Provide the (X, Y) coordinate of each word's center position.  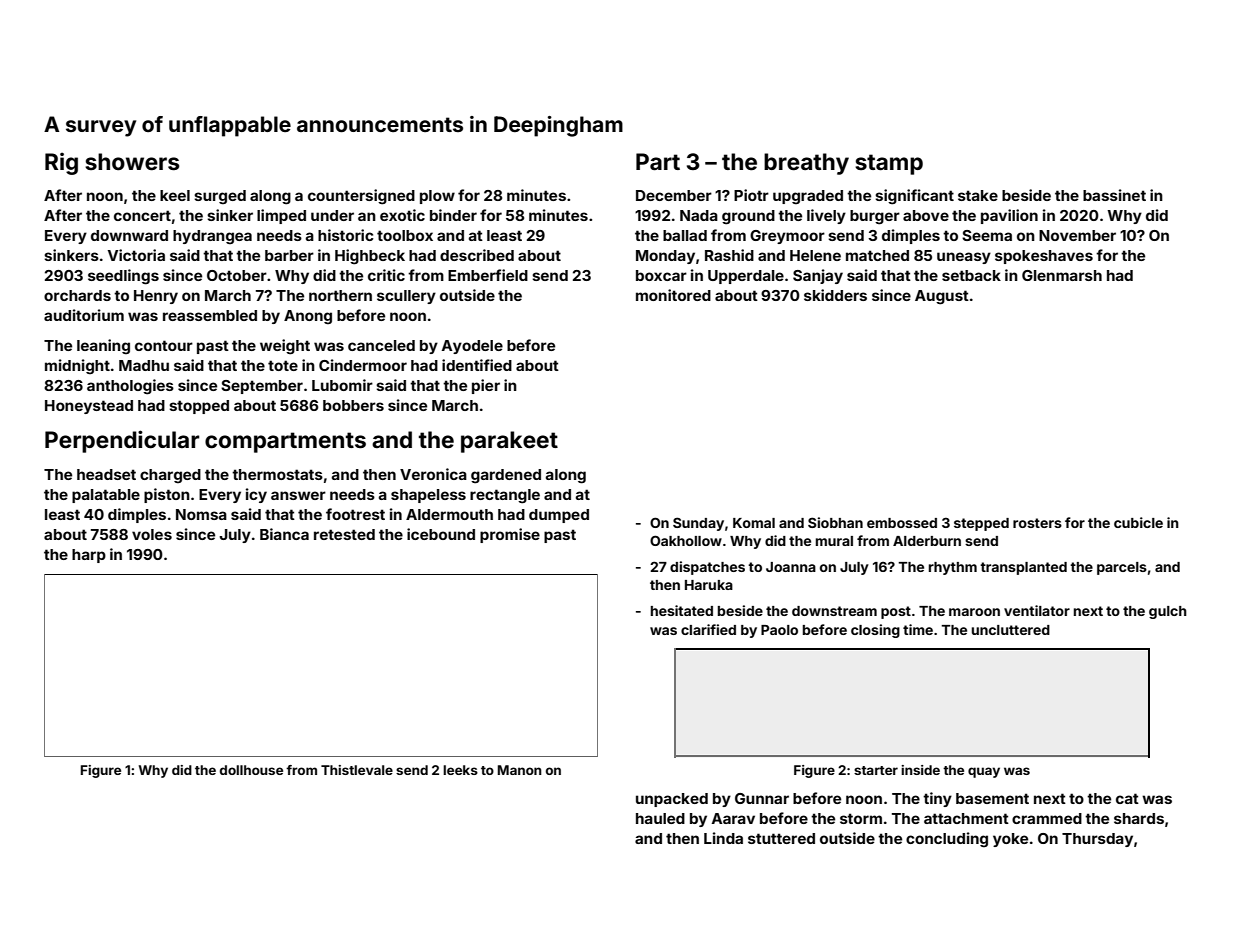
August (942, 297)
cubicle (1138, 522)
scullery (406, 297)
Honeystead (89, 407)
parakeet (509, 442)
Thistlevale (357, 770)
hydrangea (212, 237)
